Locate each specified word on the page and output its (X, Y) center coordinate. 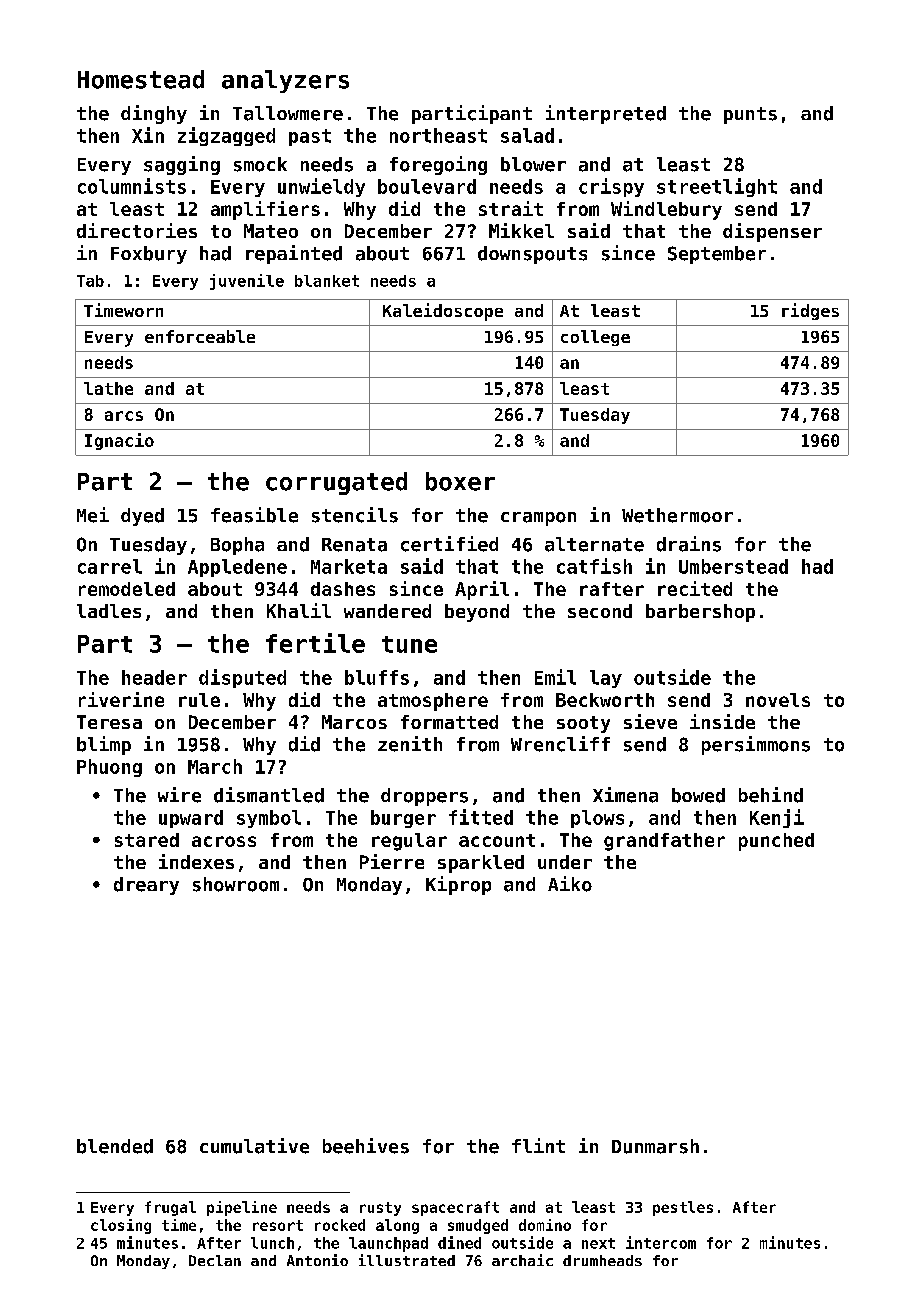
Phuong (109, 768)
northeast (438, 135)
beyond (477, 613)
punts (750, 115)
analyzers (285, 81)
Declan (215, 1260)
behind (771, 795)
